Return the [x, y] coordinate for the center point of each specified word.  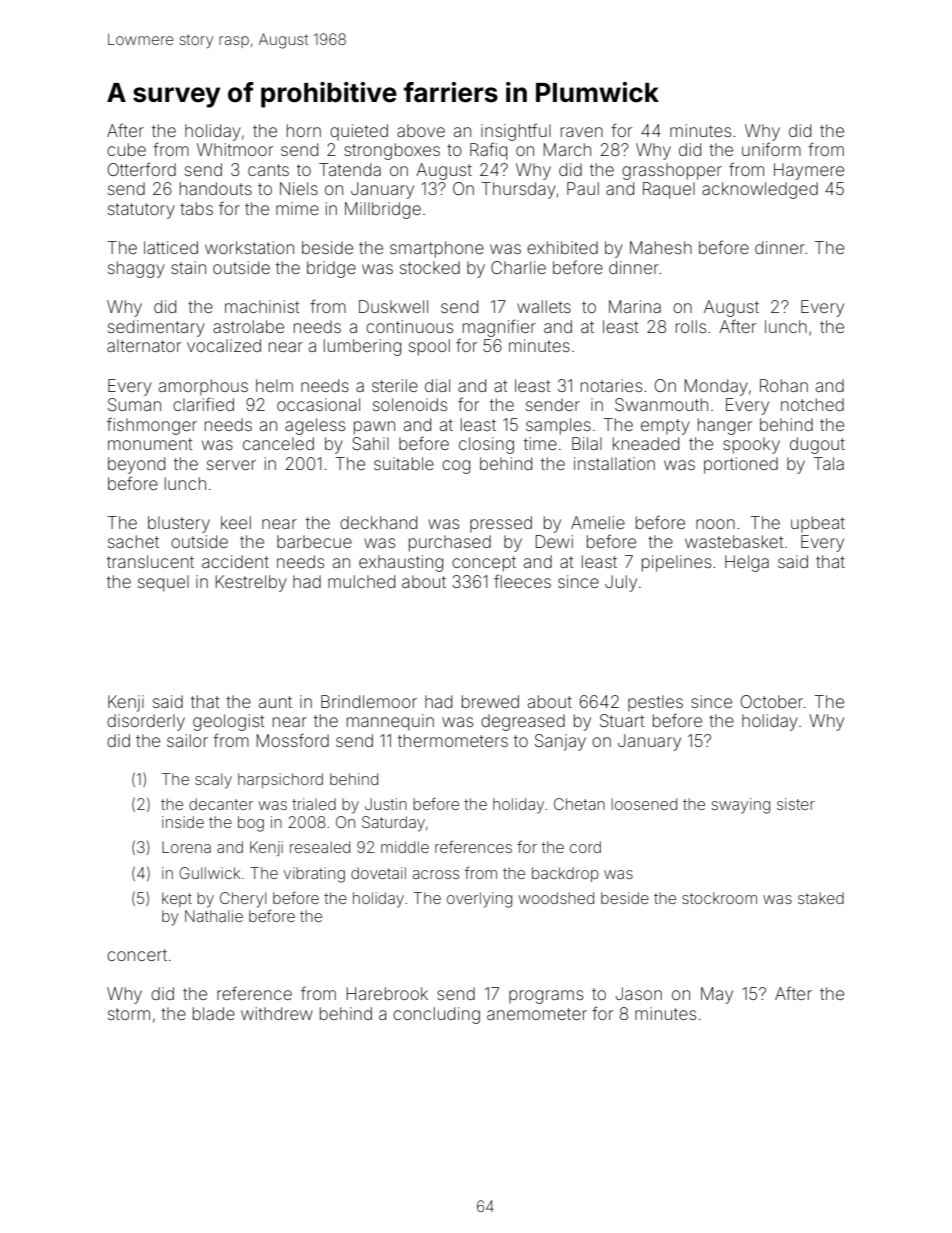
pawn [374, 428]
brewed [490, 701]
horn [304, 130]
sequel [163, 583]
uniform [771, 149]
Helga [747, 563]
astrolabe [248, 326]
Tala [828, 463]
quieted [359, 132]
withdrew [277, 1013]
